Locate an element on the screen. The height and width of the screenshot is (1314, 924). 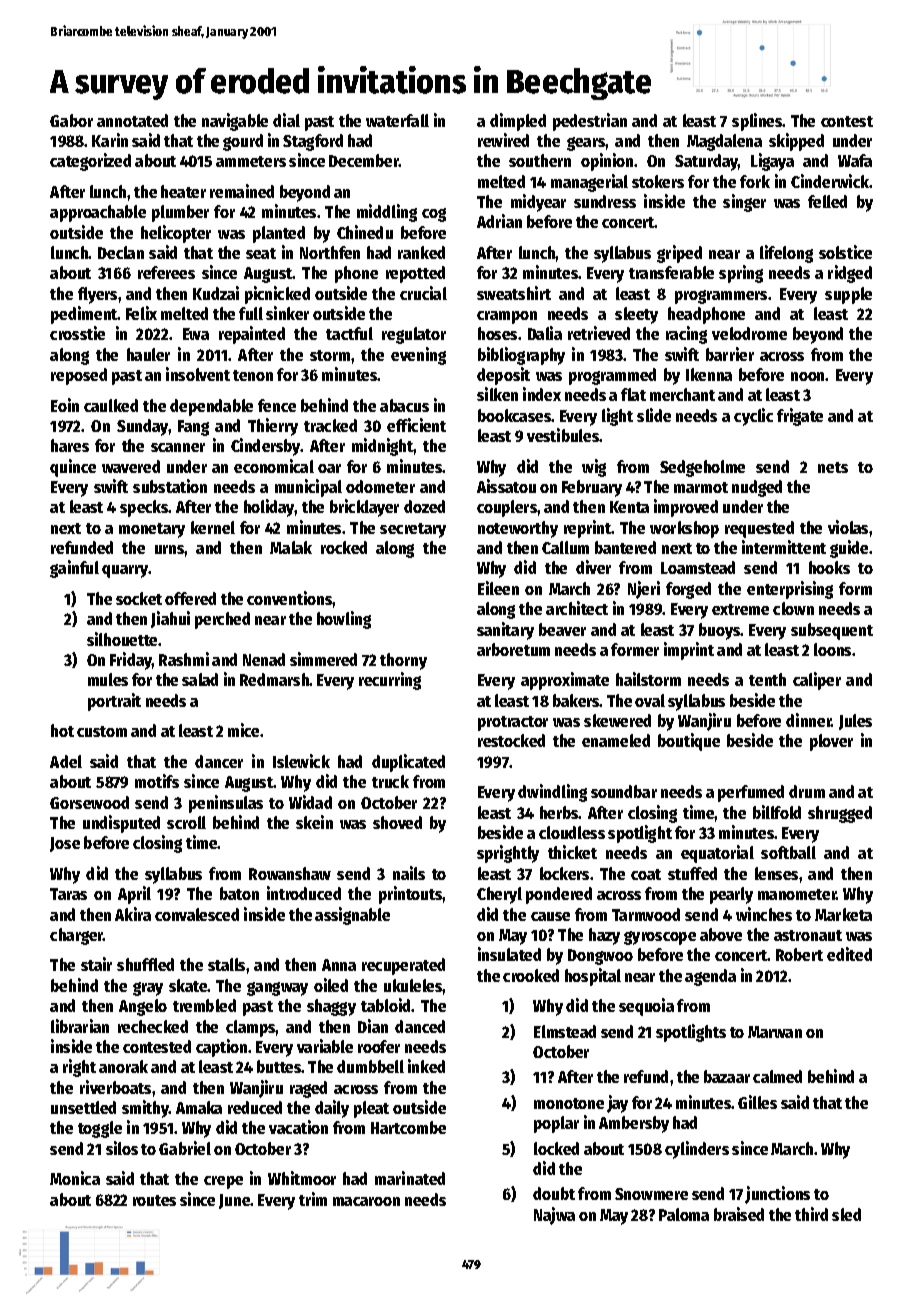
bookcases is located at coordinates (514, 415).
